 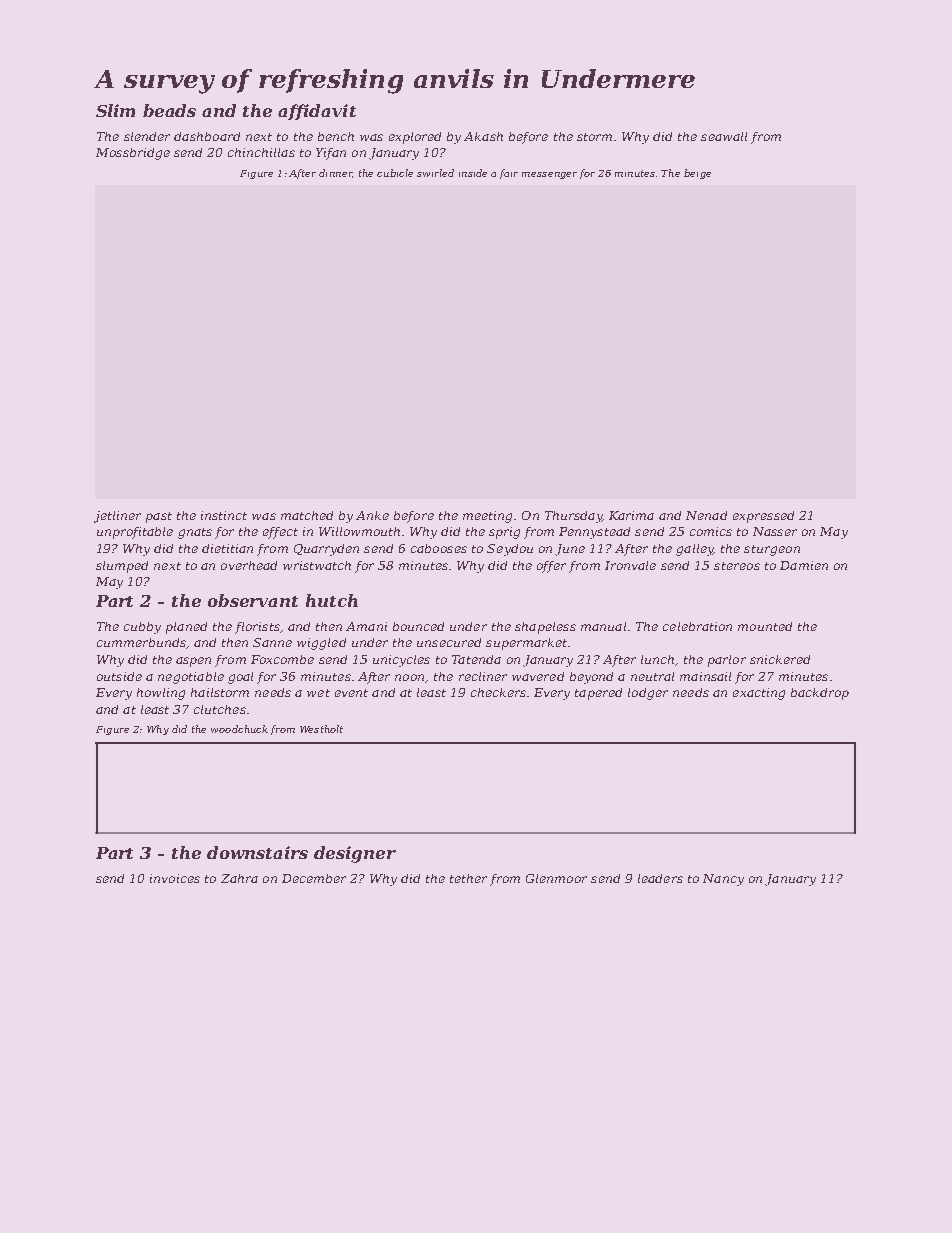 I want to click on Slim, so click(x=115, y=110).
